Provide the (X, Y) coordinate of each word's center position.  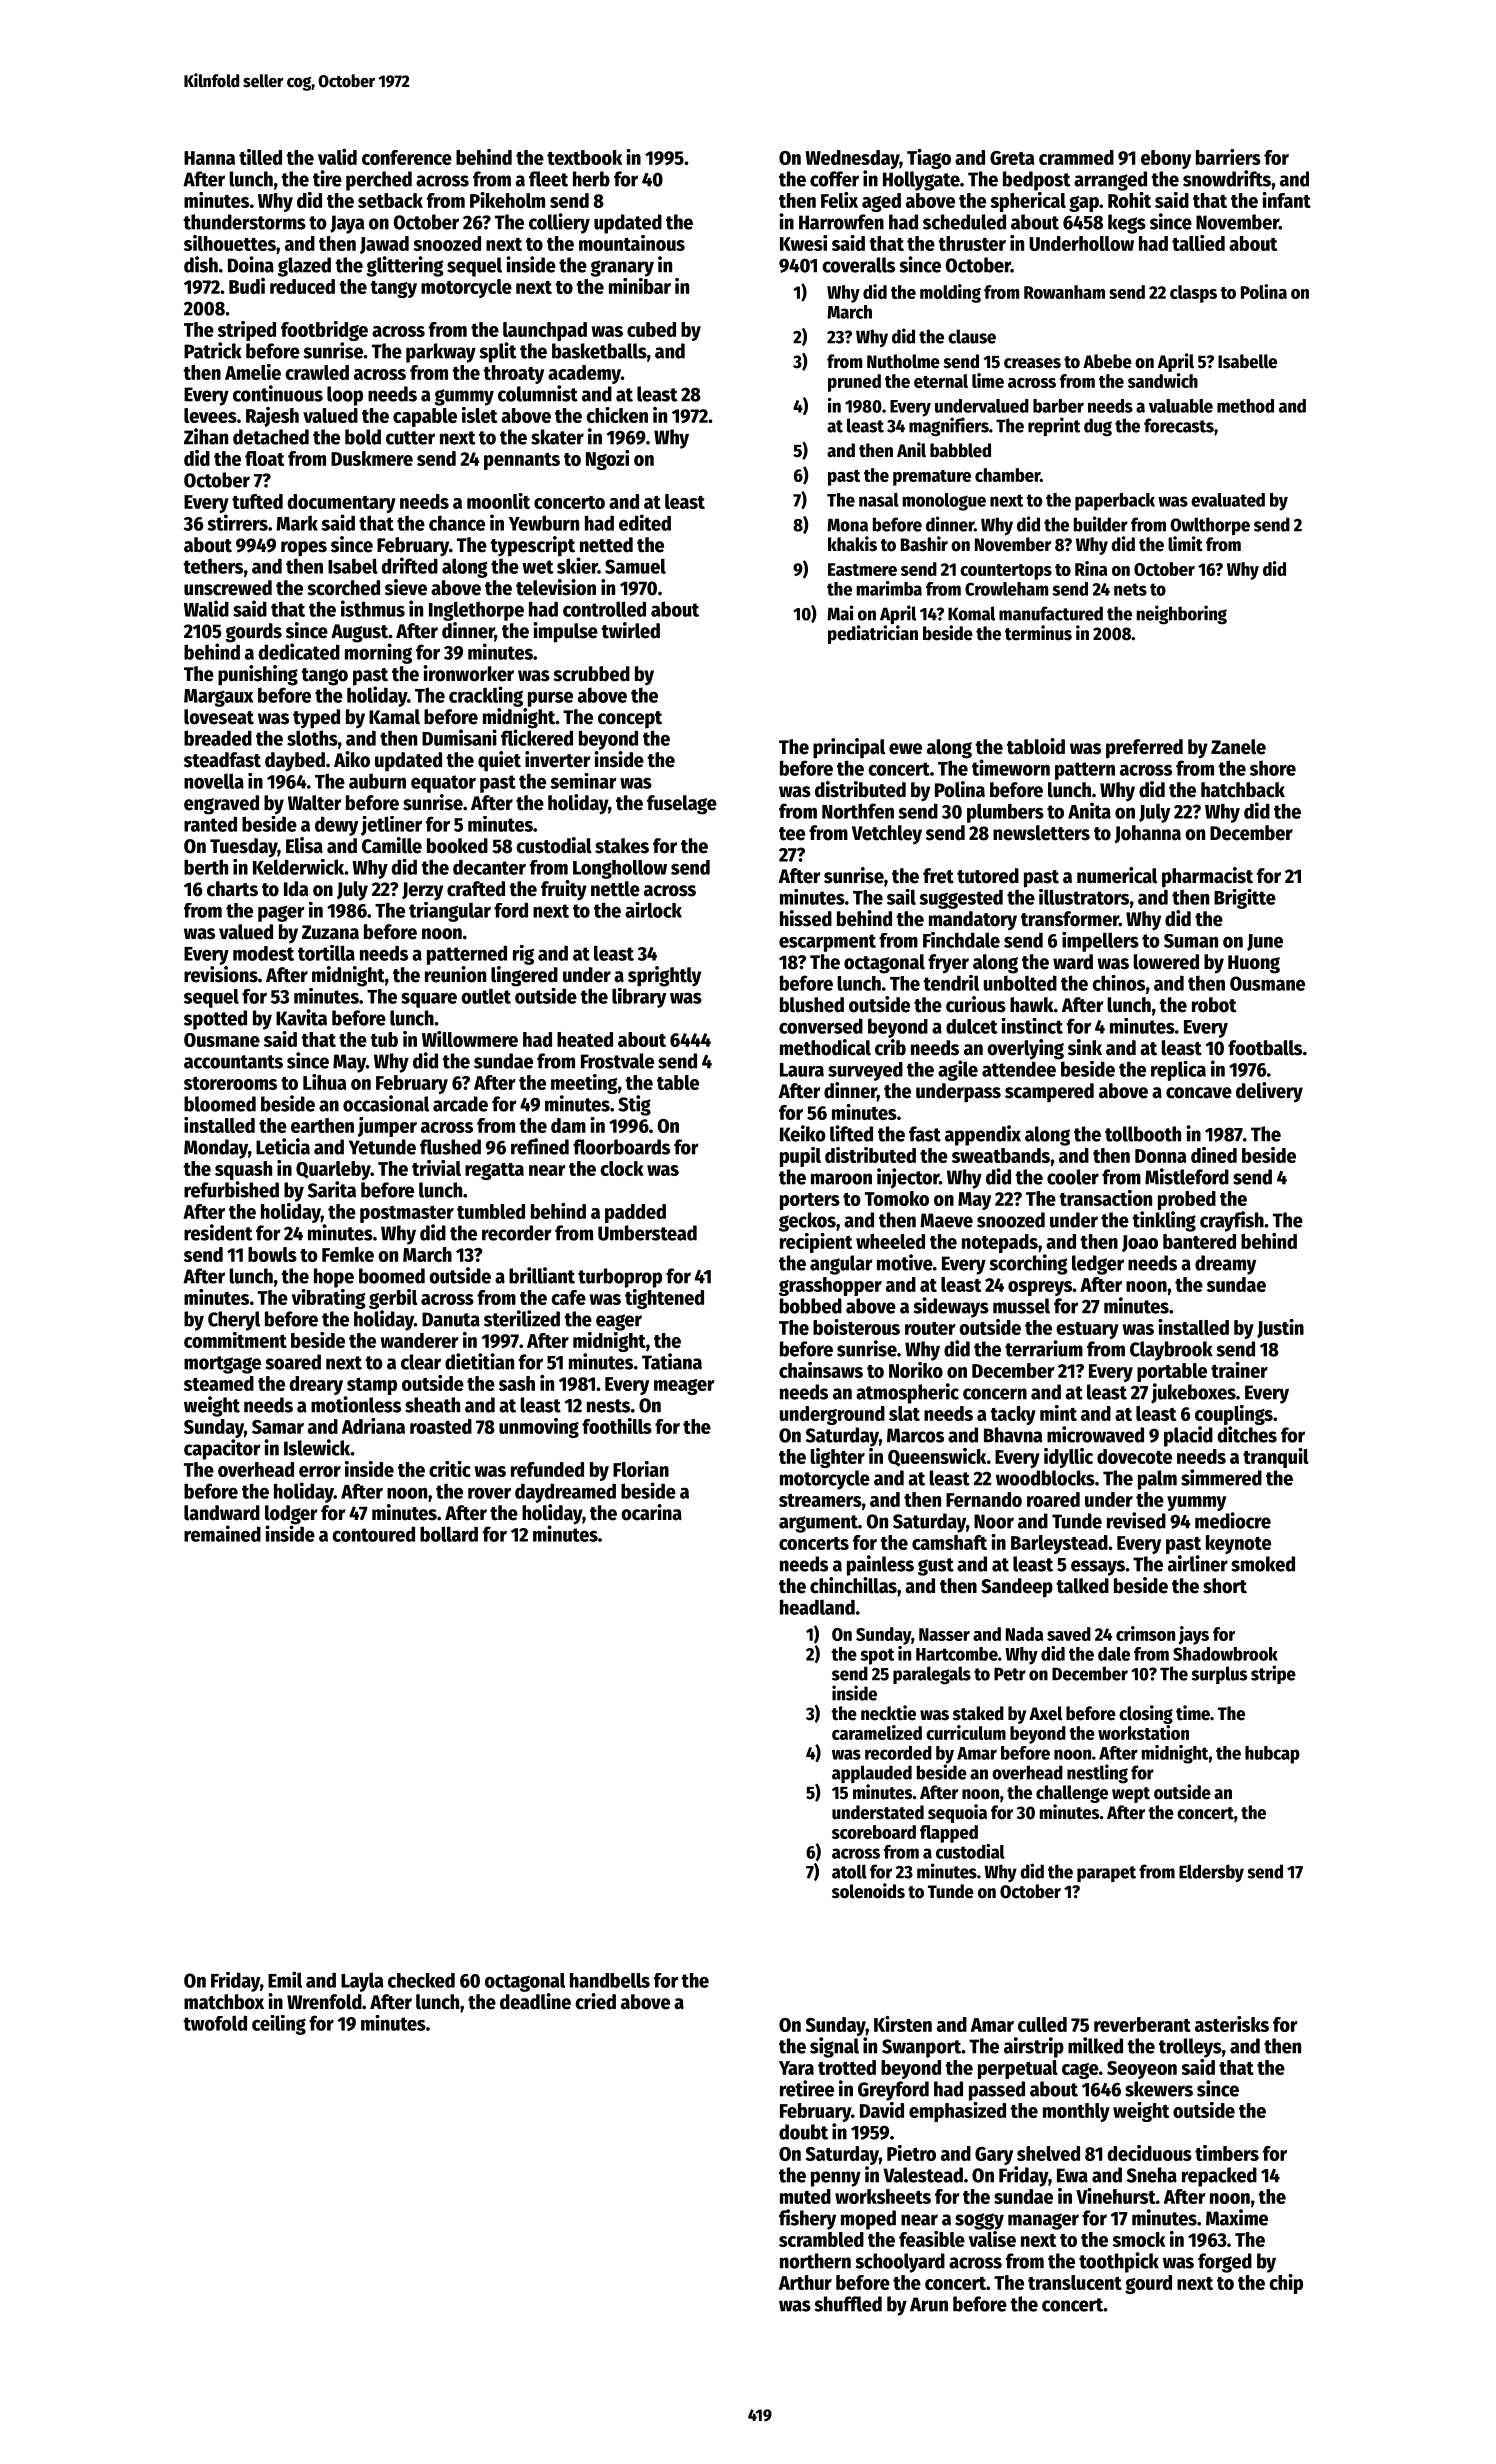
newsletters (1041, 833)
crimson (1145, 1633)
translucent (1075, 2282)
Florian (641, 1469)
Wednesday (852, 159)
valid (337, 157)
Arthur (805, 2282)
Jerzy (422, 891)
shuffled (848, 2304)
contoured (373, 1534)
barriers (1228, 157)
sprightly (664, 976)
